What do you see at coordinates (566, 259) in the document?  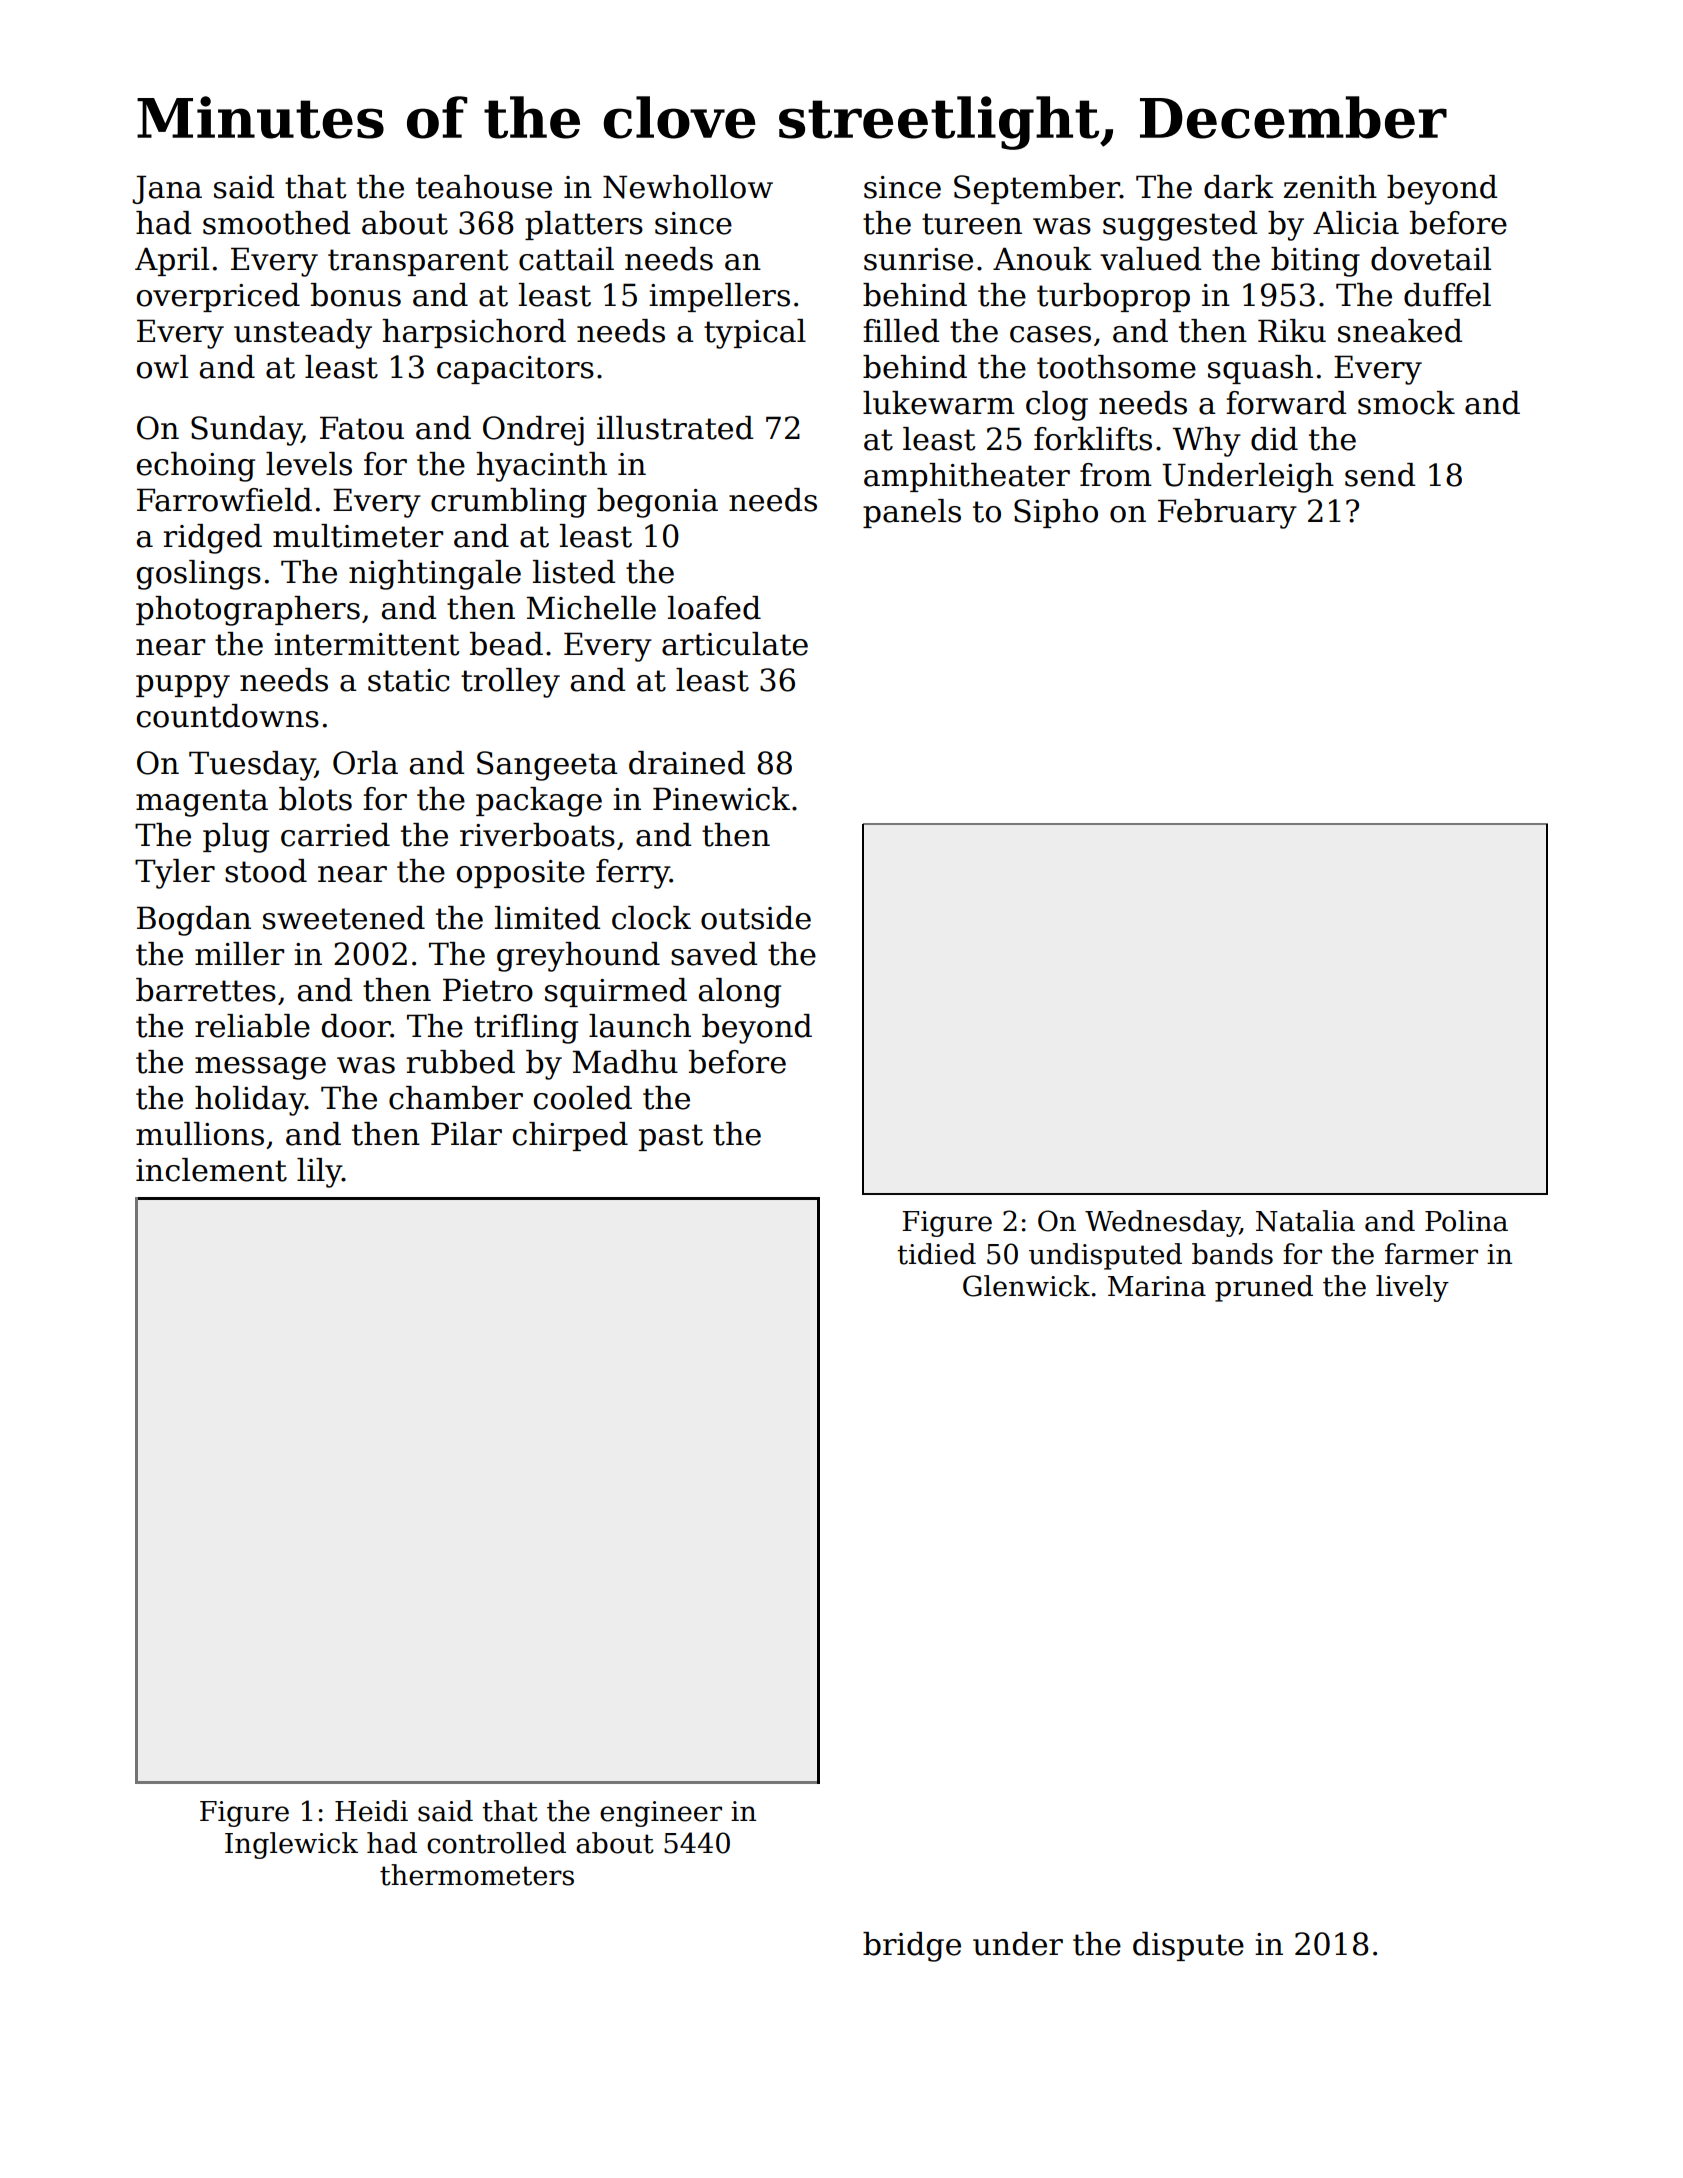 I see `cattail` at bounding box center [566, 259].
